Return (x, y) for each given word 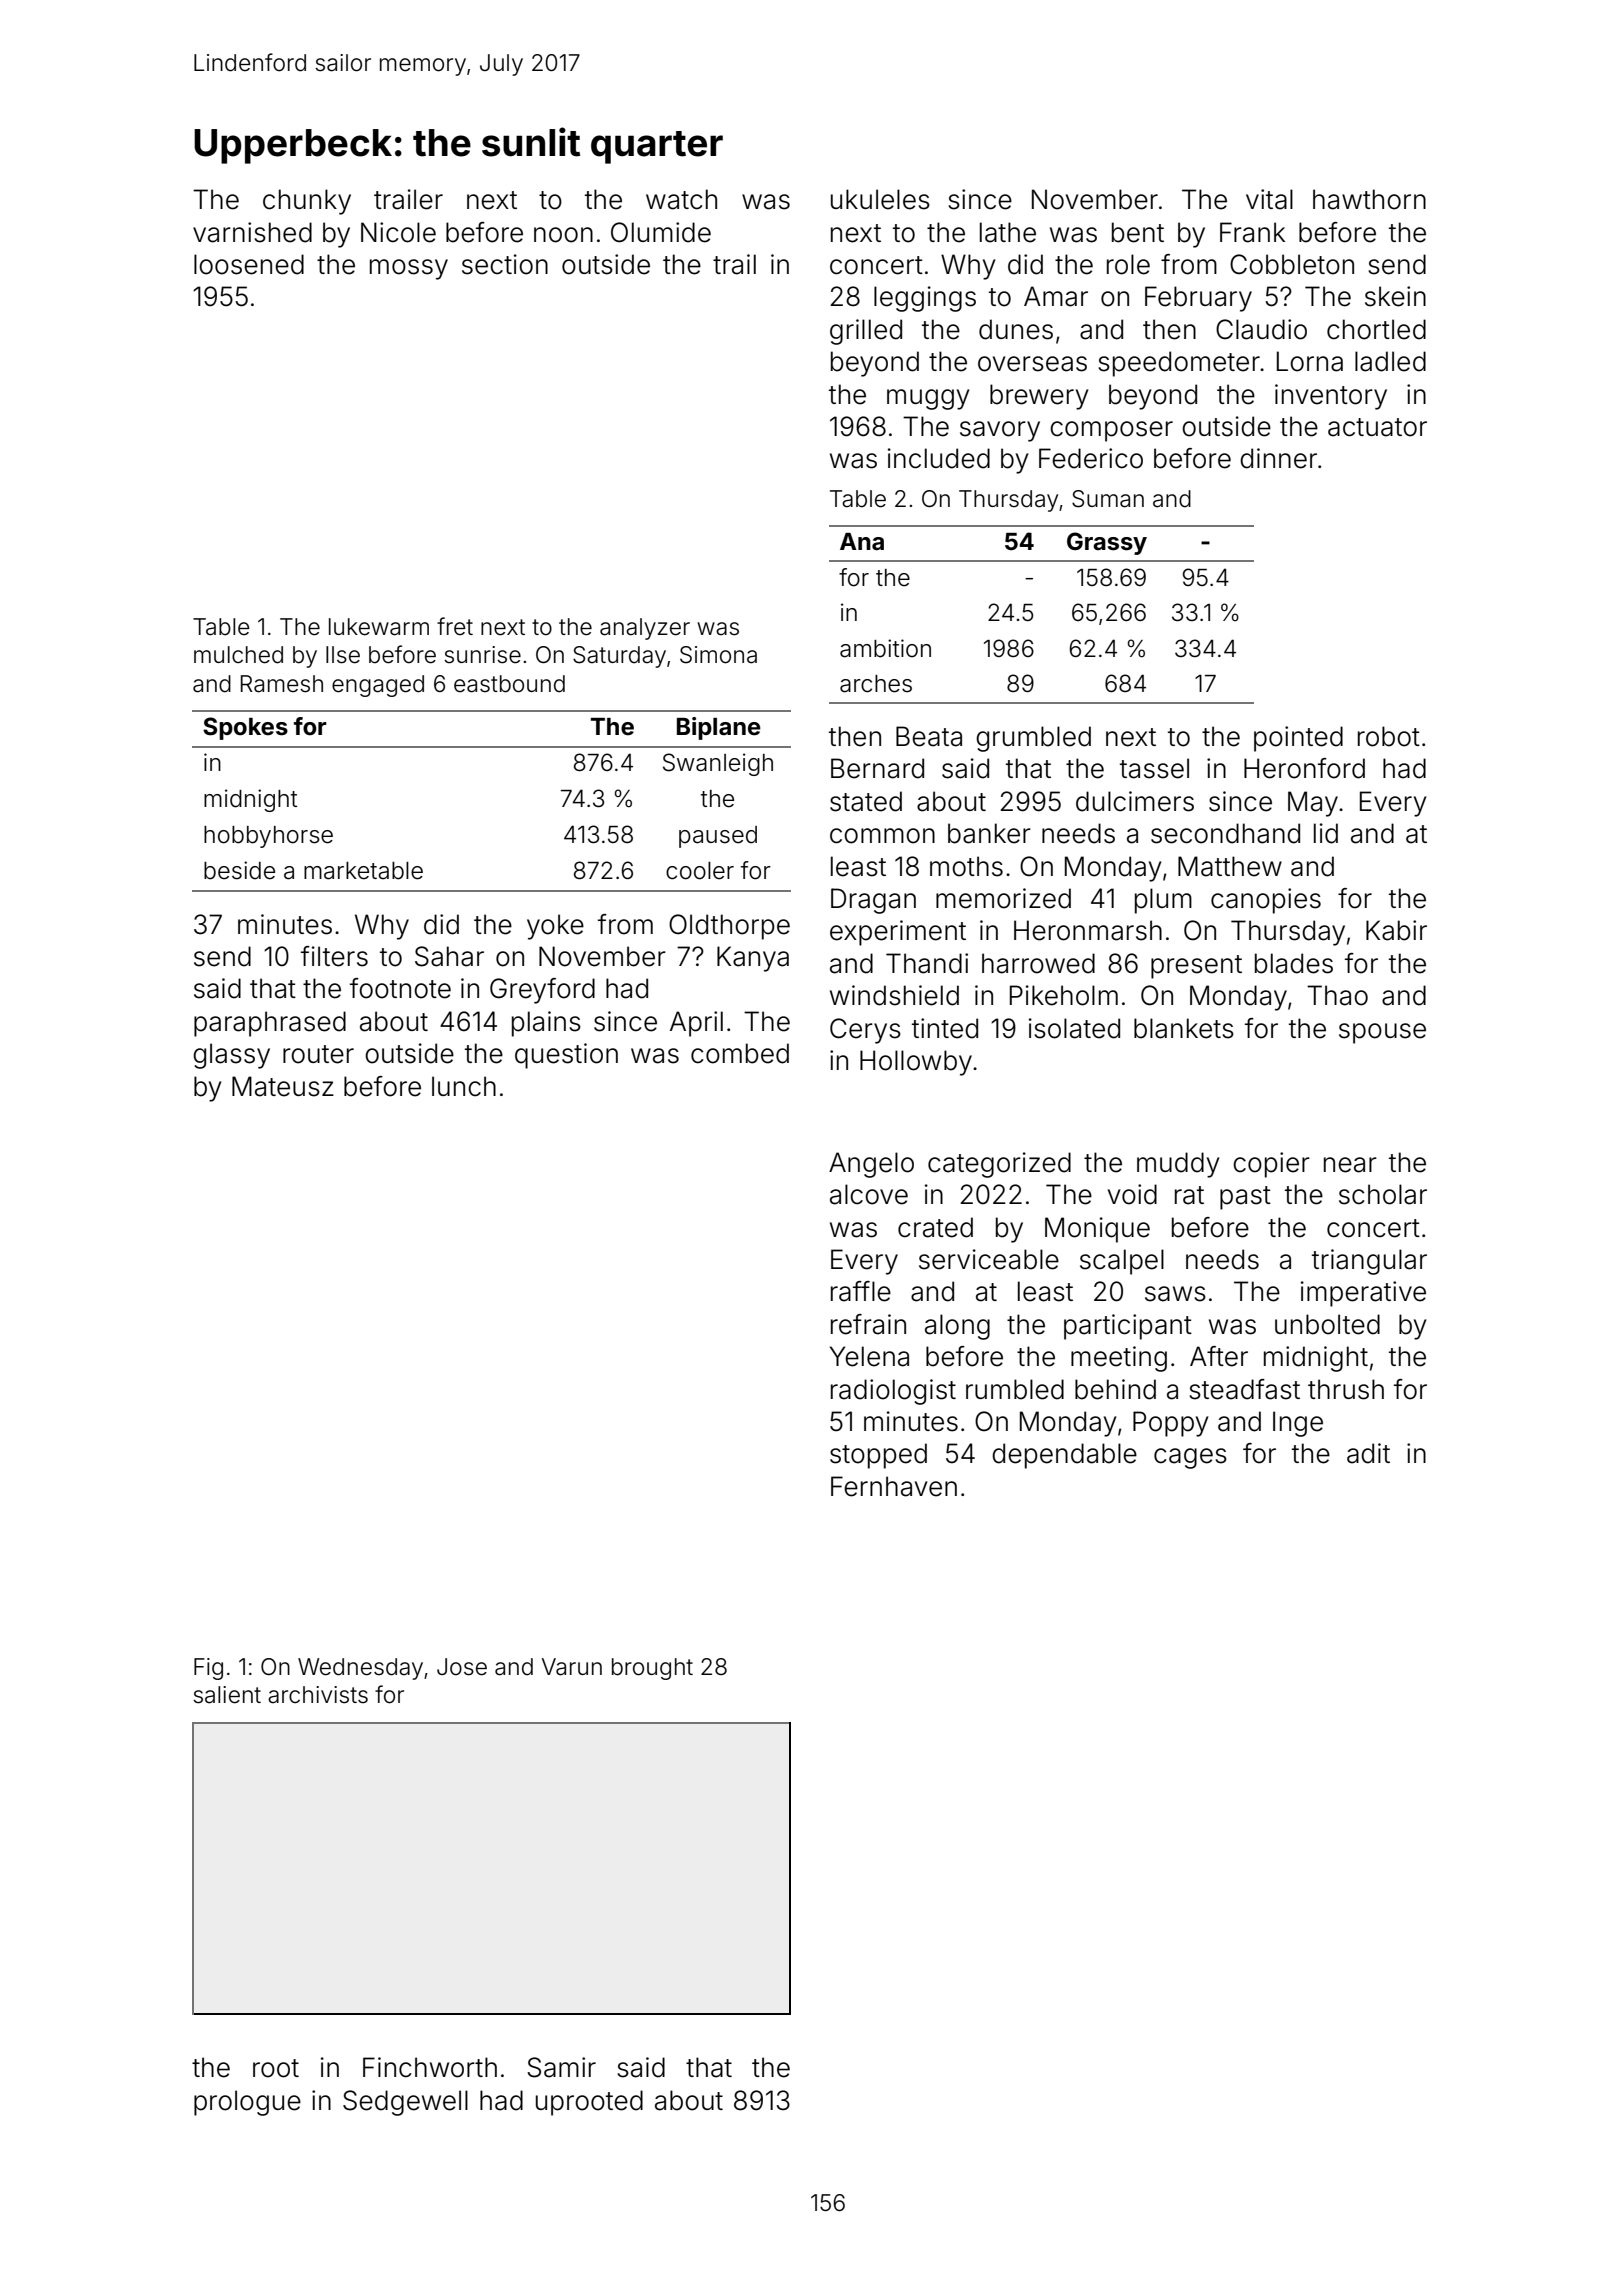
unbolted (1327, 1324)
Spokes (245, 728)
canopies (1266, 901)
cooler (700, 871)
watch (681, 199)
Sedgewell (405, 2103)
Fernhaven (894, 1486)
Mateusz (283, 1086)
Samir (561, 2067)
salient (227, 1695)
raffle (861, 1291)
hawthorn (1369, 199)
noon (563, 235)
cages (1190, 1458)
